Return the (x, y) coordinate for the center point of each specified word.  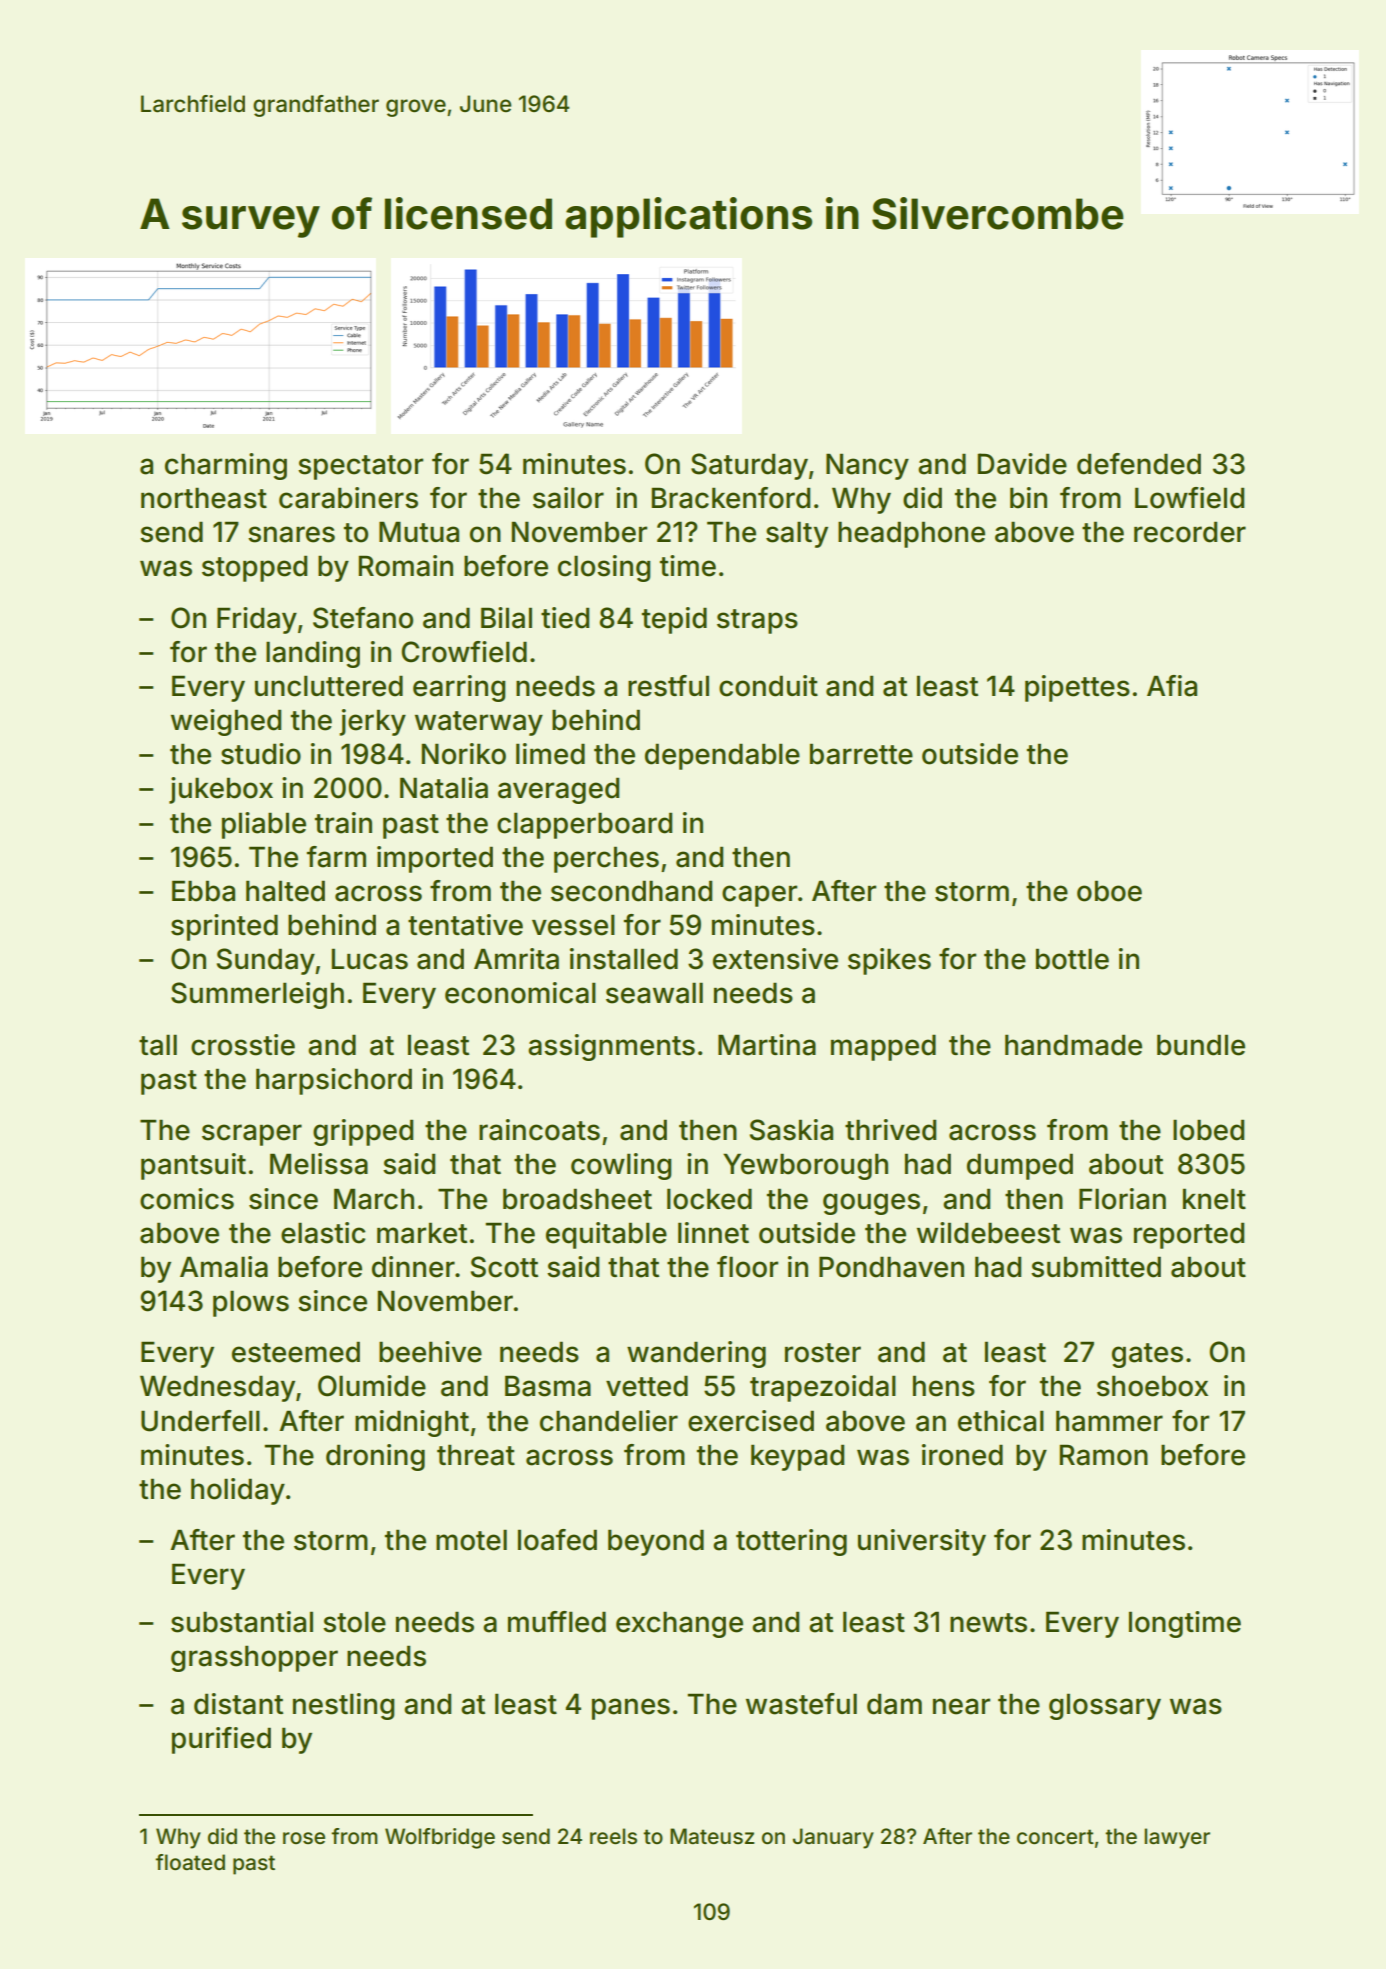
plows (251, 1303)
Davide (1022, 464)
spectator (360, 467)
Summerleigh (257, 995)
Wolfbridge (440, 1838)
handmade (1073, 1045)
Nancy (867, 466)
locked (709, 1199)
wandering (696, 1354)
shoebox (1152, 1386)
